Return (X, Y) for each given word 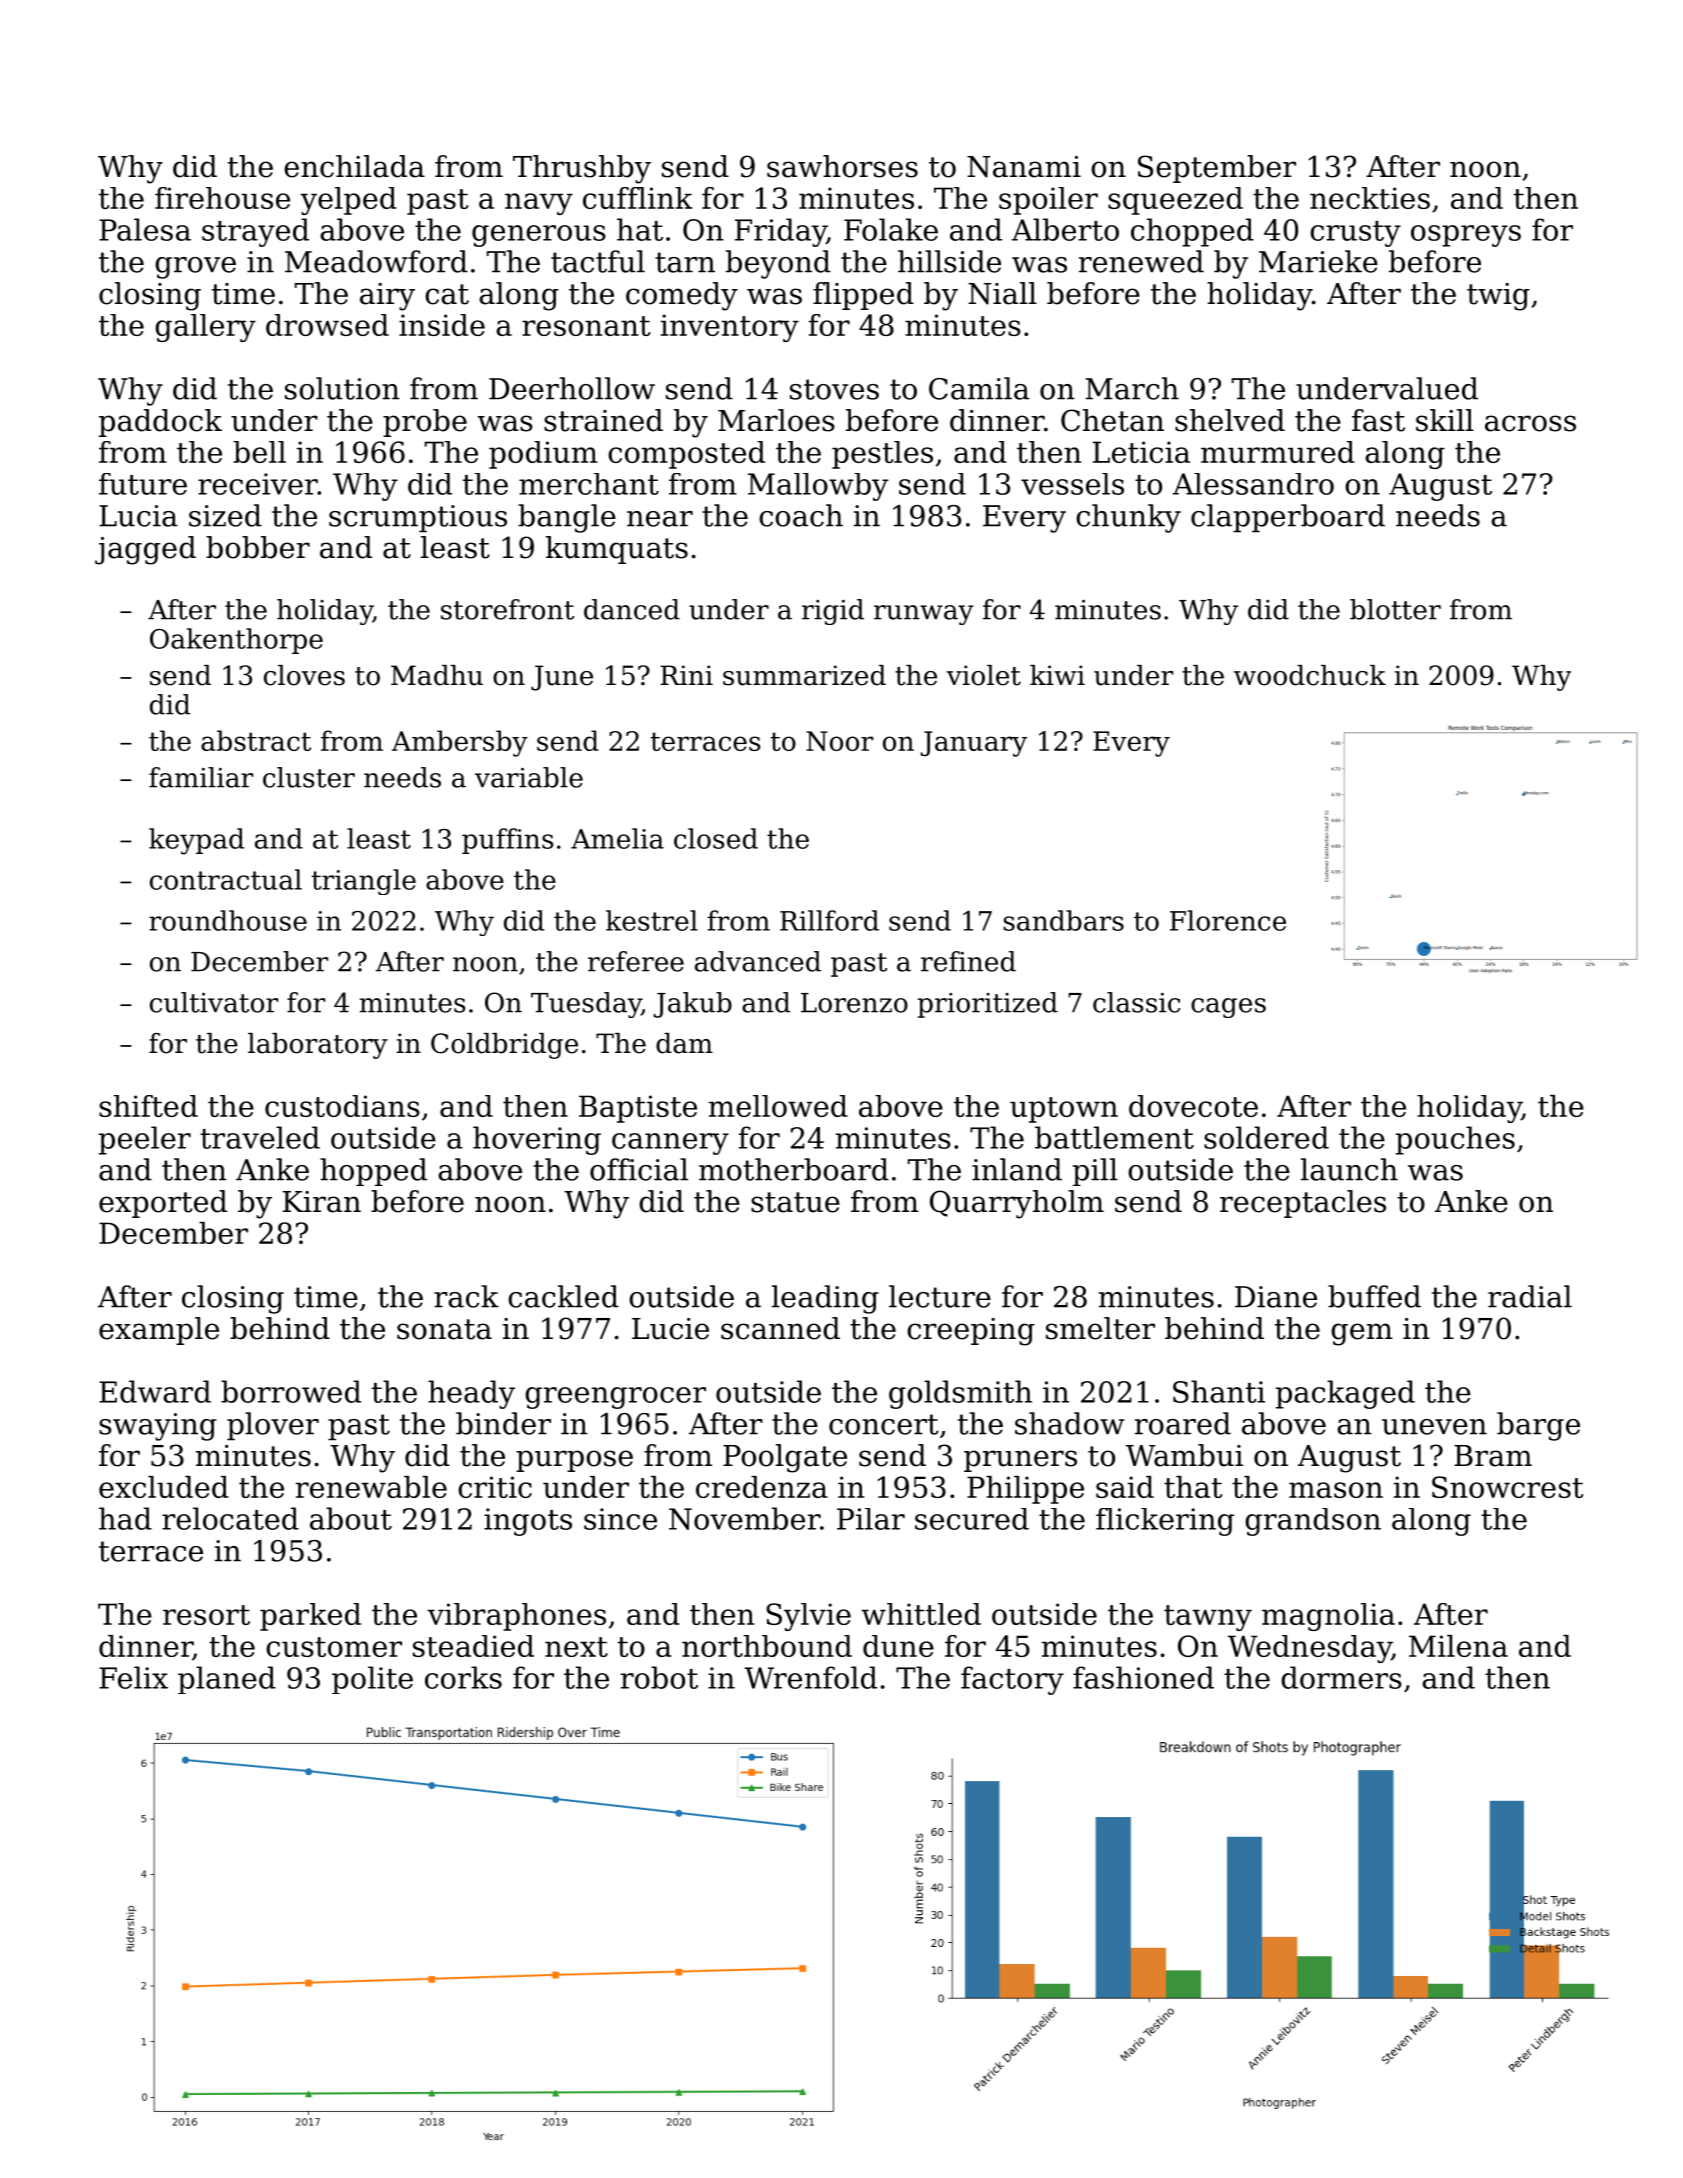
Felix (133, 1677)
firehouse (222, 198)
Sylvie (808, 1617)
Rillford (829, 920)
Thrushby (582, 169)
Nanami (1024, 167)
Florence (1228, 920)
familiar (201, 777)
